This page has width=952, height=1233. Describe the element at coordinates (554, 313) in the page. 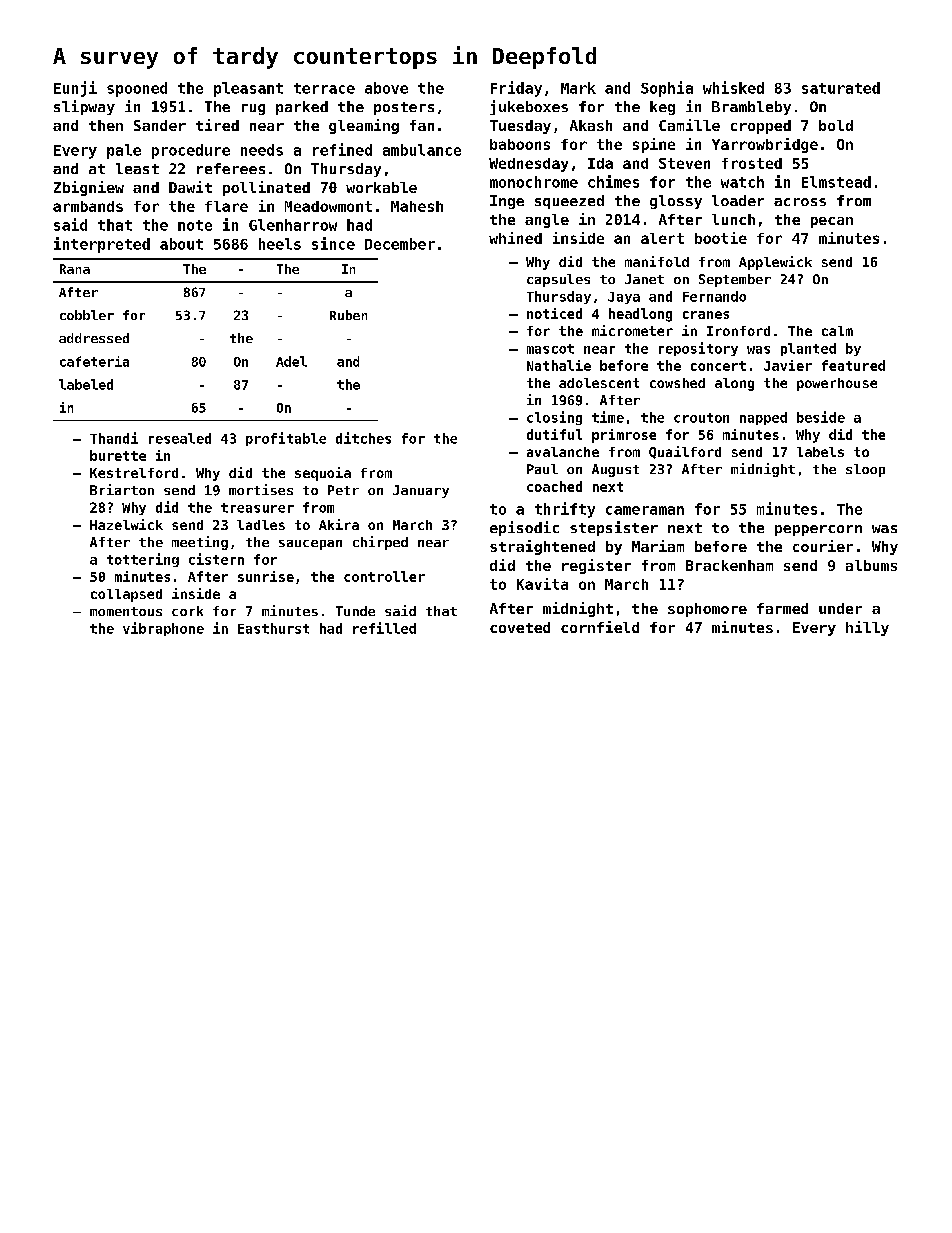

I see `noticed` at that location.
